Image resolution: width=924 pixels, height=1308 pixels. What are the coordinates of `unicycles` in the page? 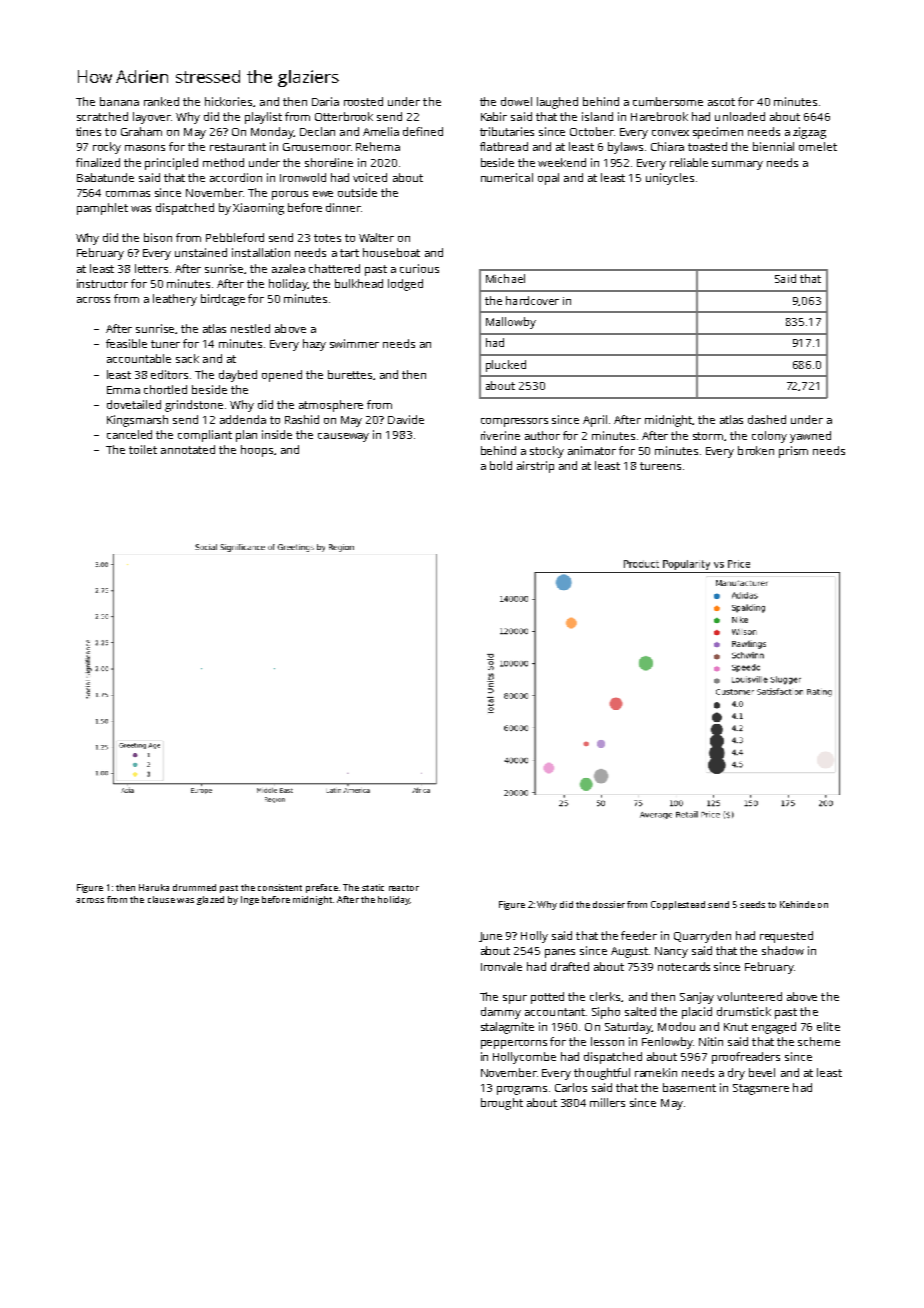 It's located at (670, 179).
